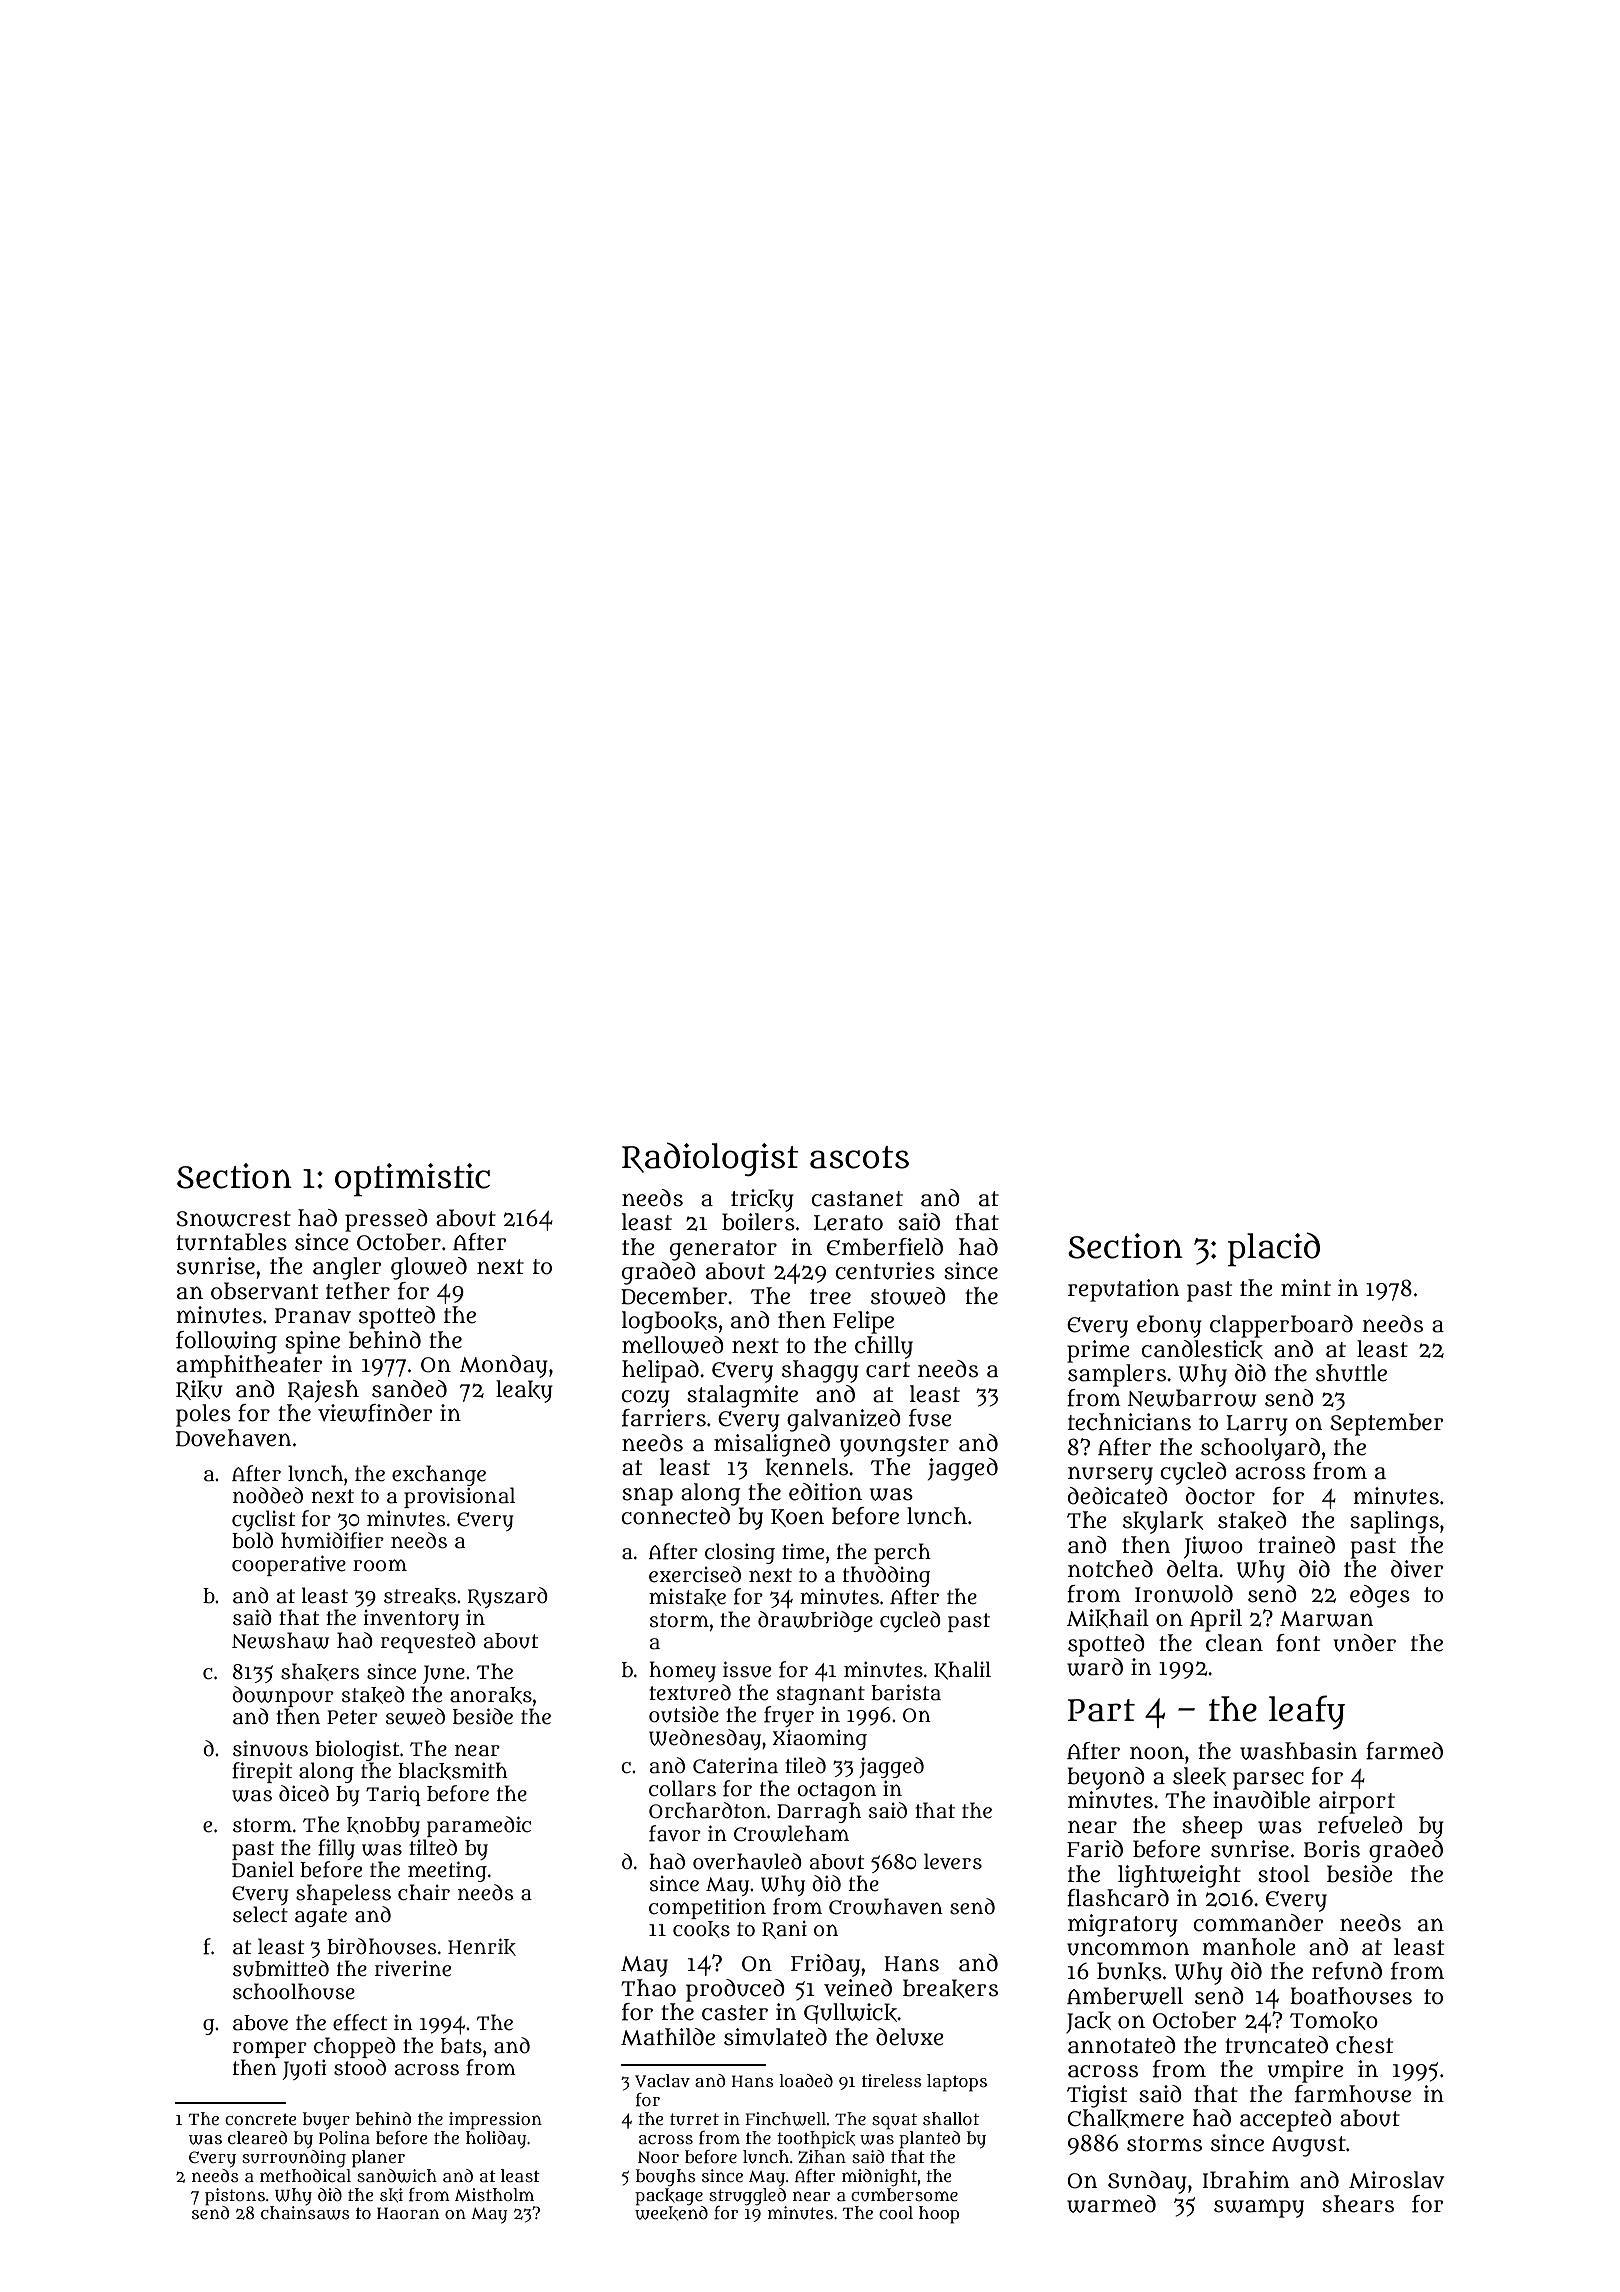 The width and height of the screenshot is (1620, 2292). What do you see at coordinates (264, 1291) in the screenshot?
I see `observant` at bounding box center [264, 1291].
